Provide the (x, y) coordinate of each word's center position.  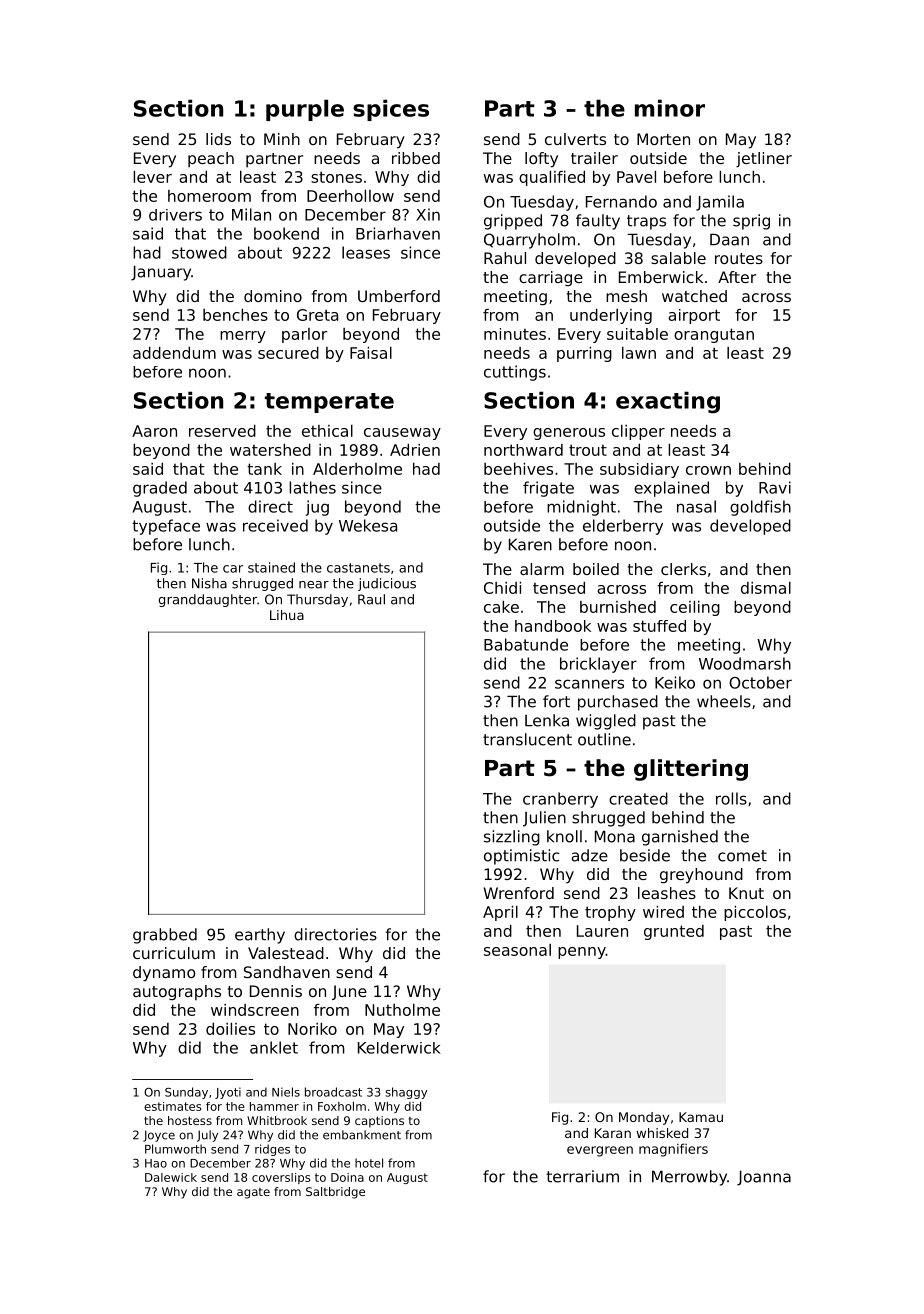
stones (336, 177)
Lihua (287, 615)
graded (160, 489)
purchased (618, 703)
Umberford (399, 296)
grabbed (165, 936)
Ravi (775, 487)
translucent (527, 739)
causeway (402, 434)
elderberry (623, 527)
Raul (371, 599)
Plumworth (175, 1149)
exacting (668, 402)
